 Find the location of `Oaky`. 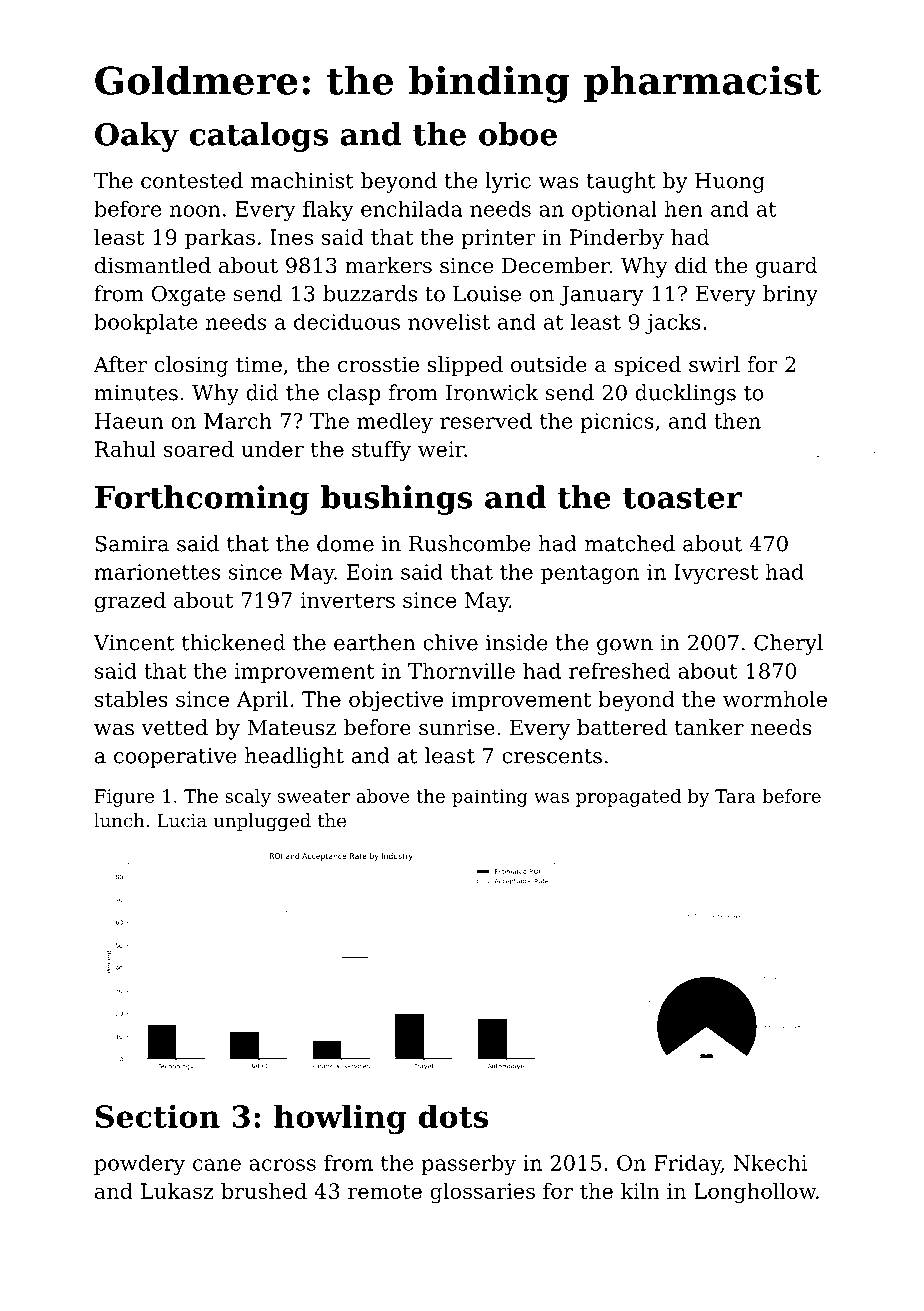

Oaky is located at coordinates (137, 137).
